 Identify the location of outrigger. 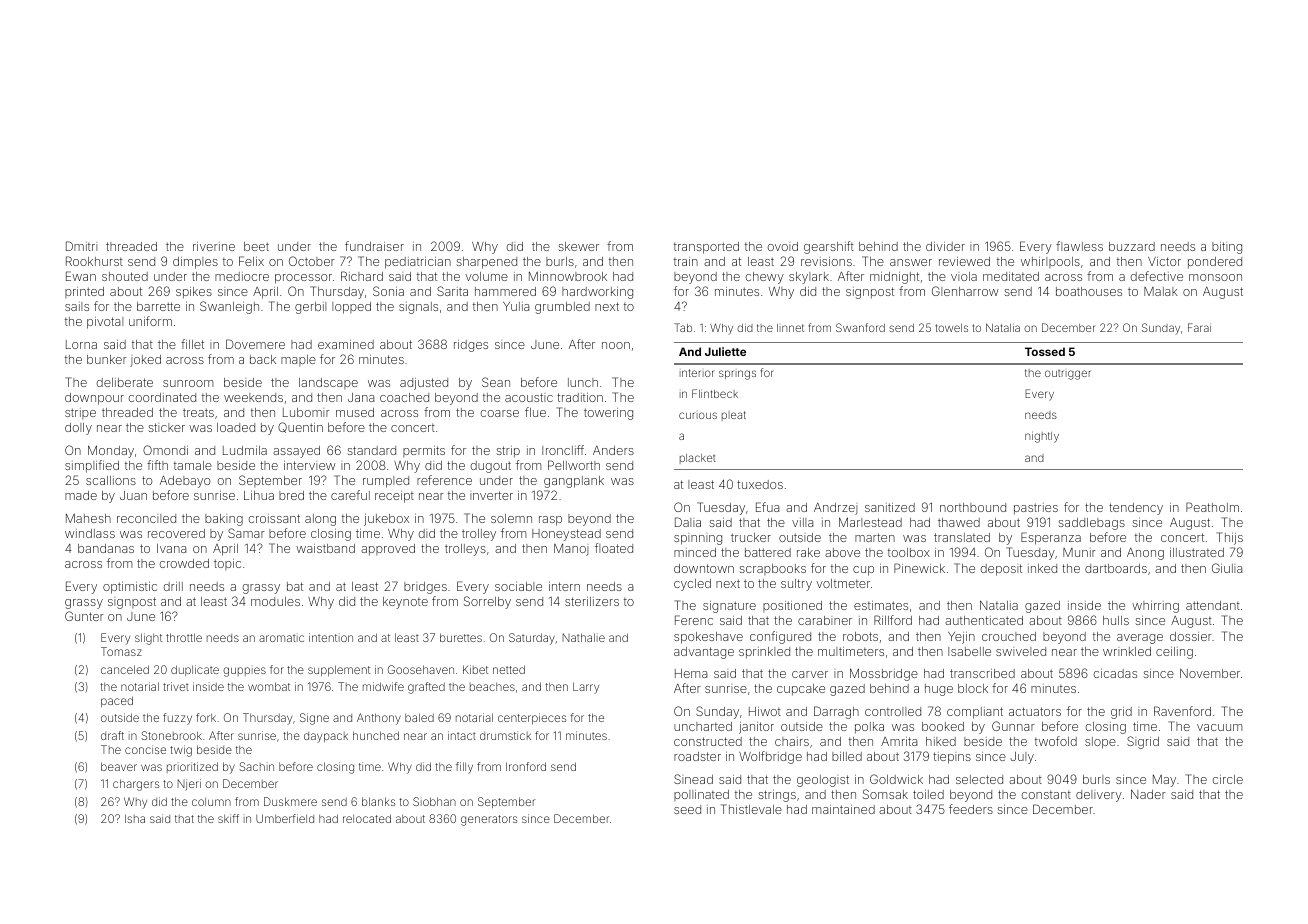
(1068, 375).
